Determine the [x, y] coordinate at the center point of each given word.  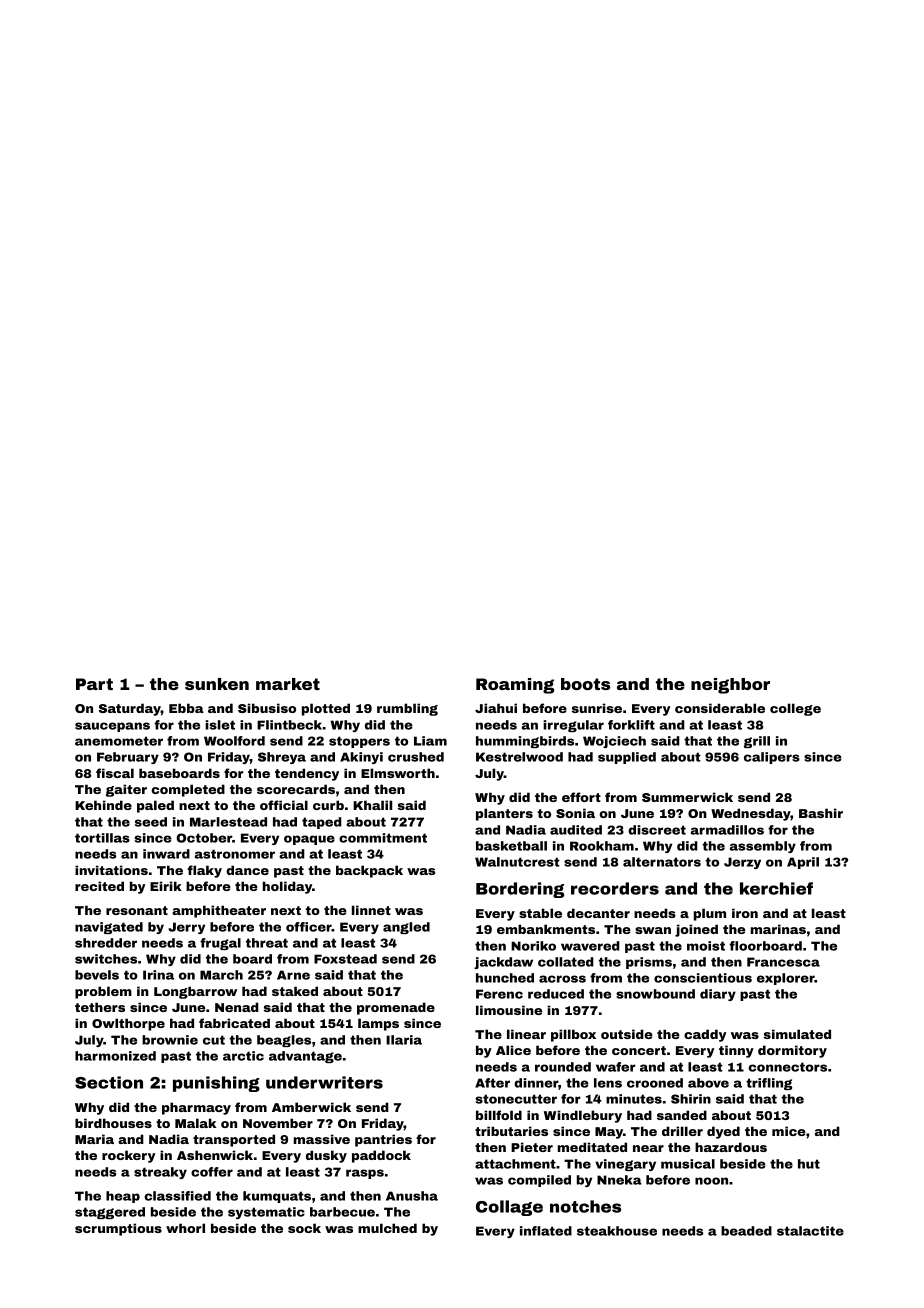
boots [585, 684]
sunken [217, 684]
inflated [546, 1231]
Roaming [515, 686]
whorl [185, 1228]
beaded [746, 1231]
